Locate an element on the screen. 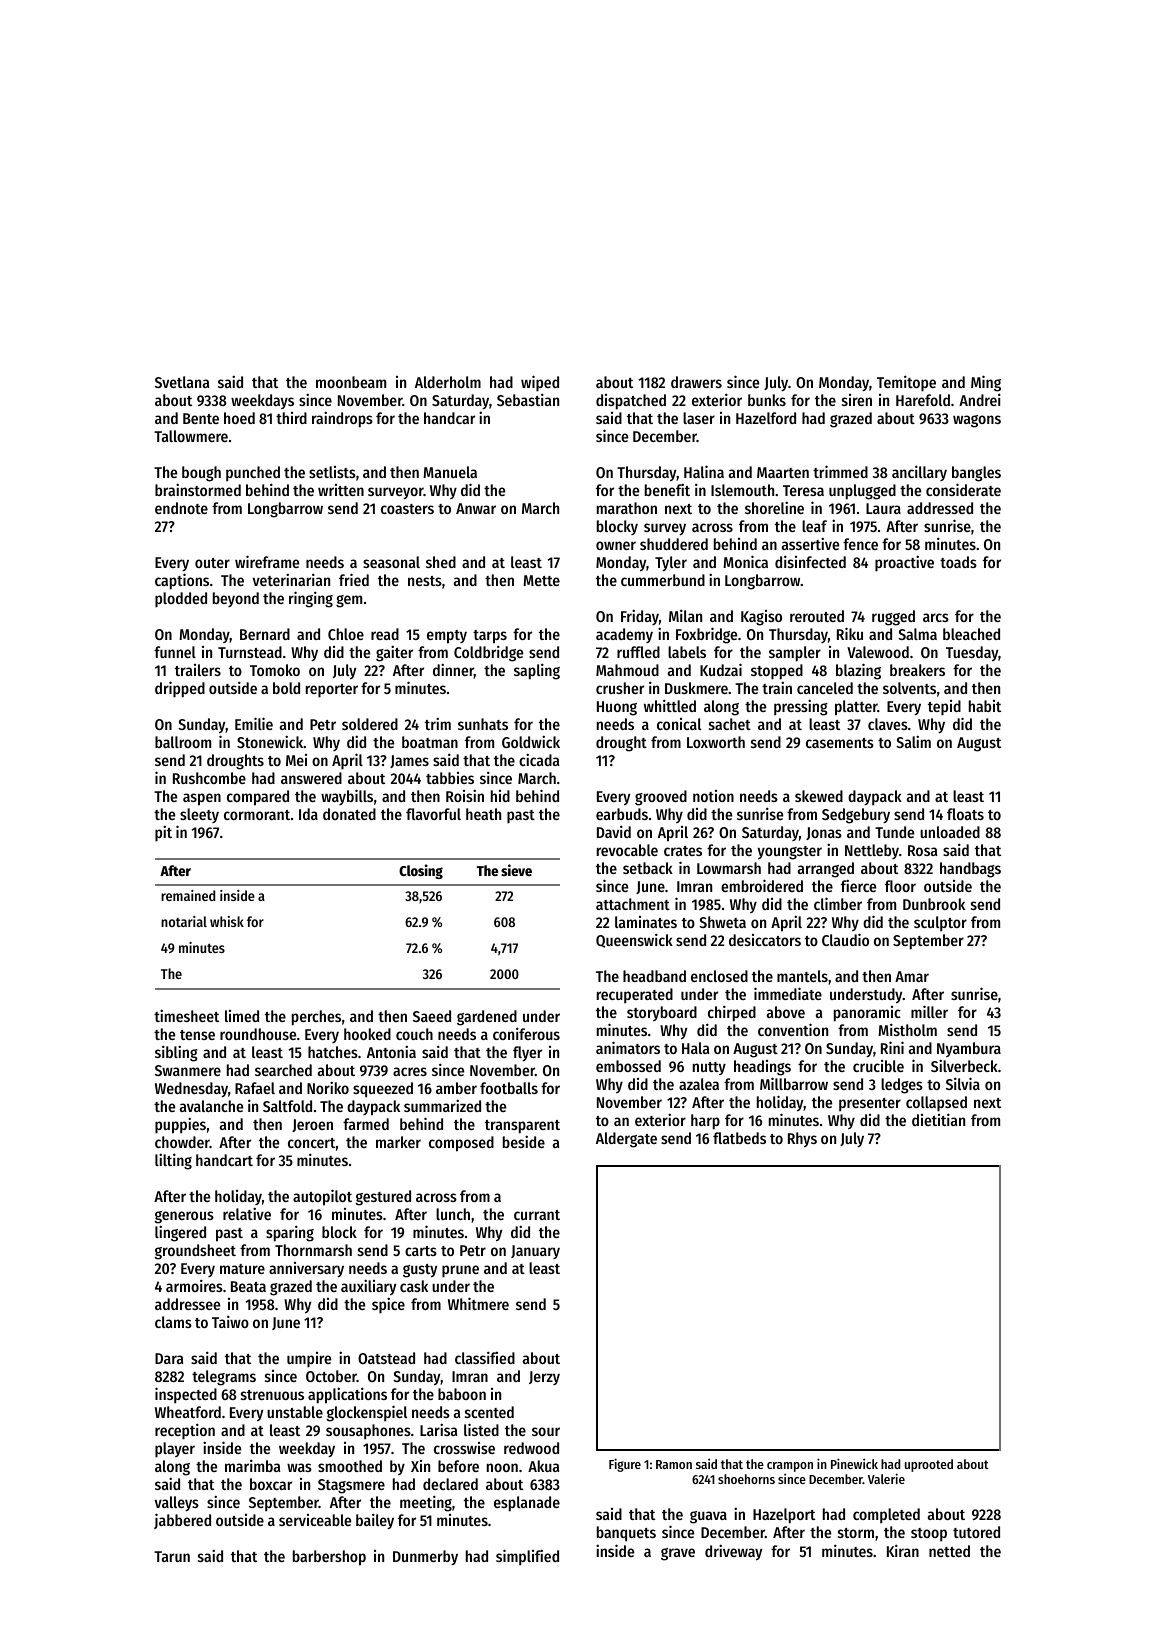  banquets is located at coordinates (626, 1534).
